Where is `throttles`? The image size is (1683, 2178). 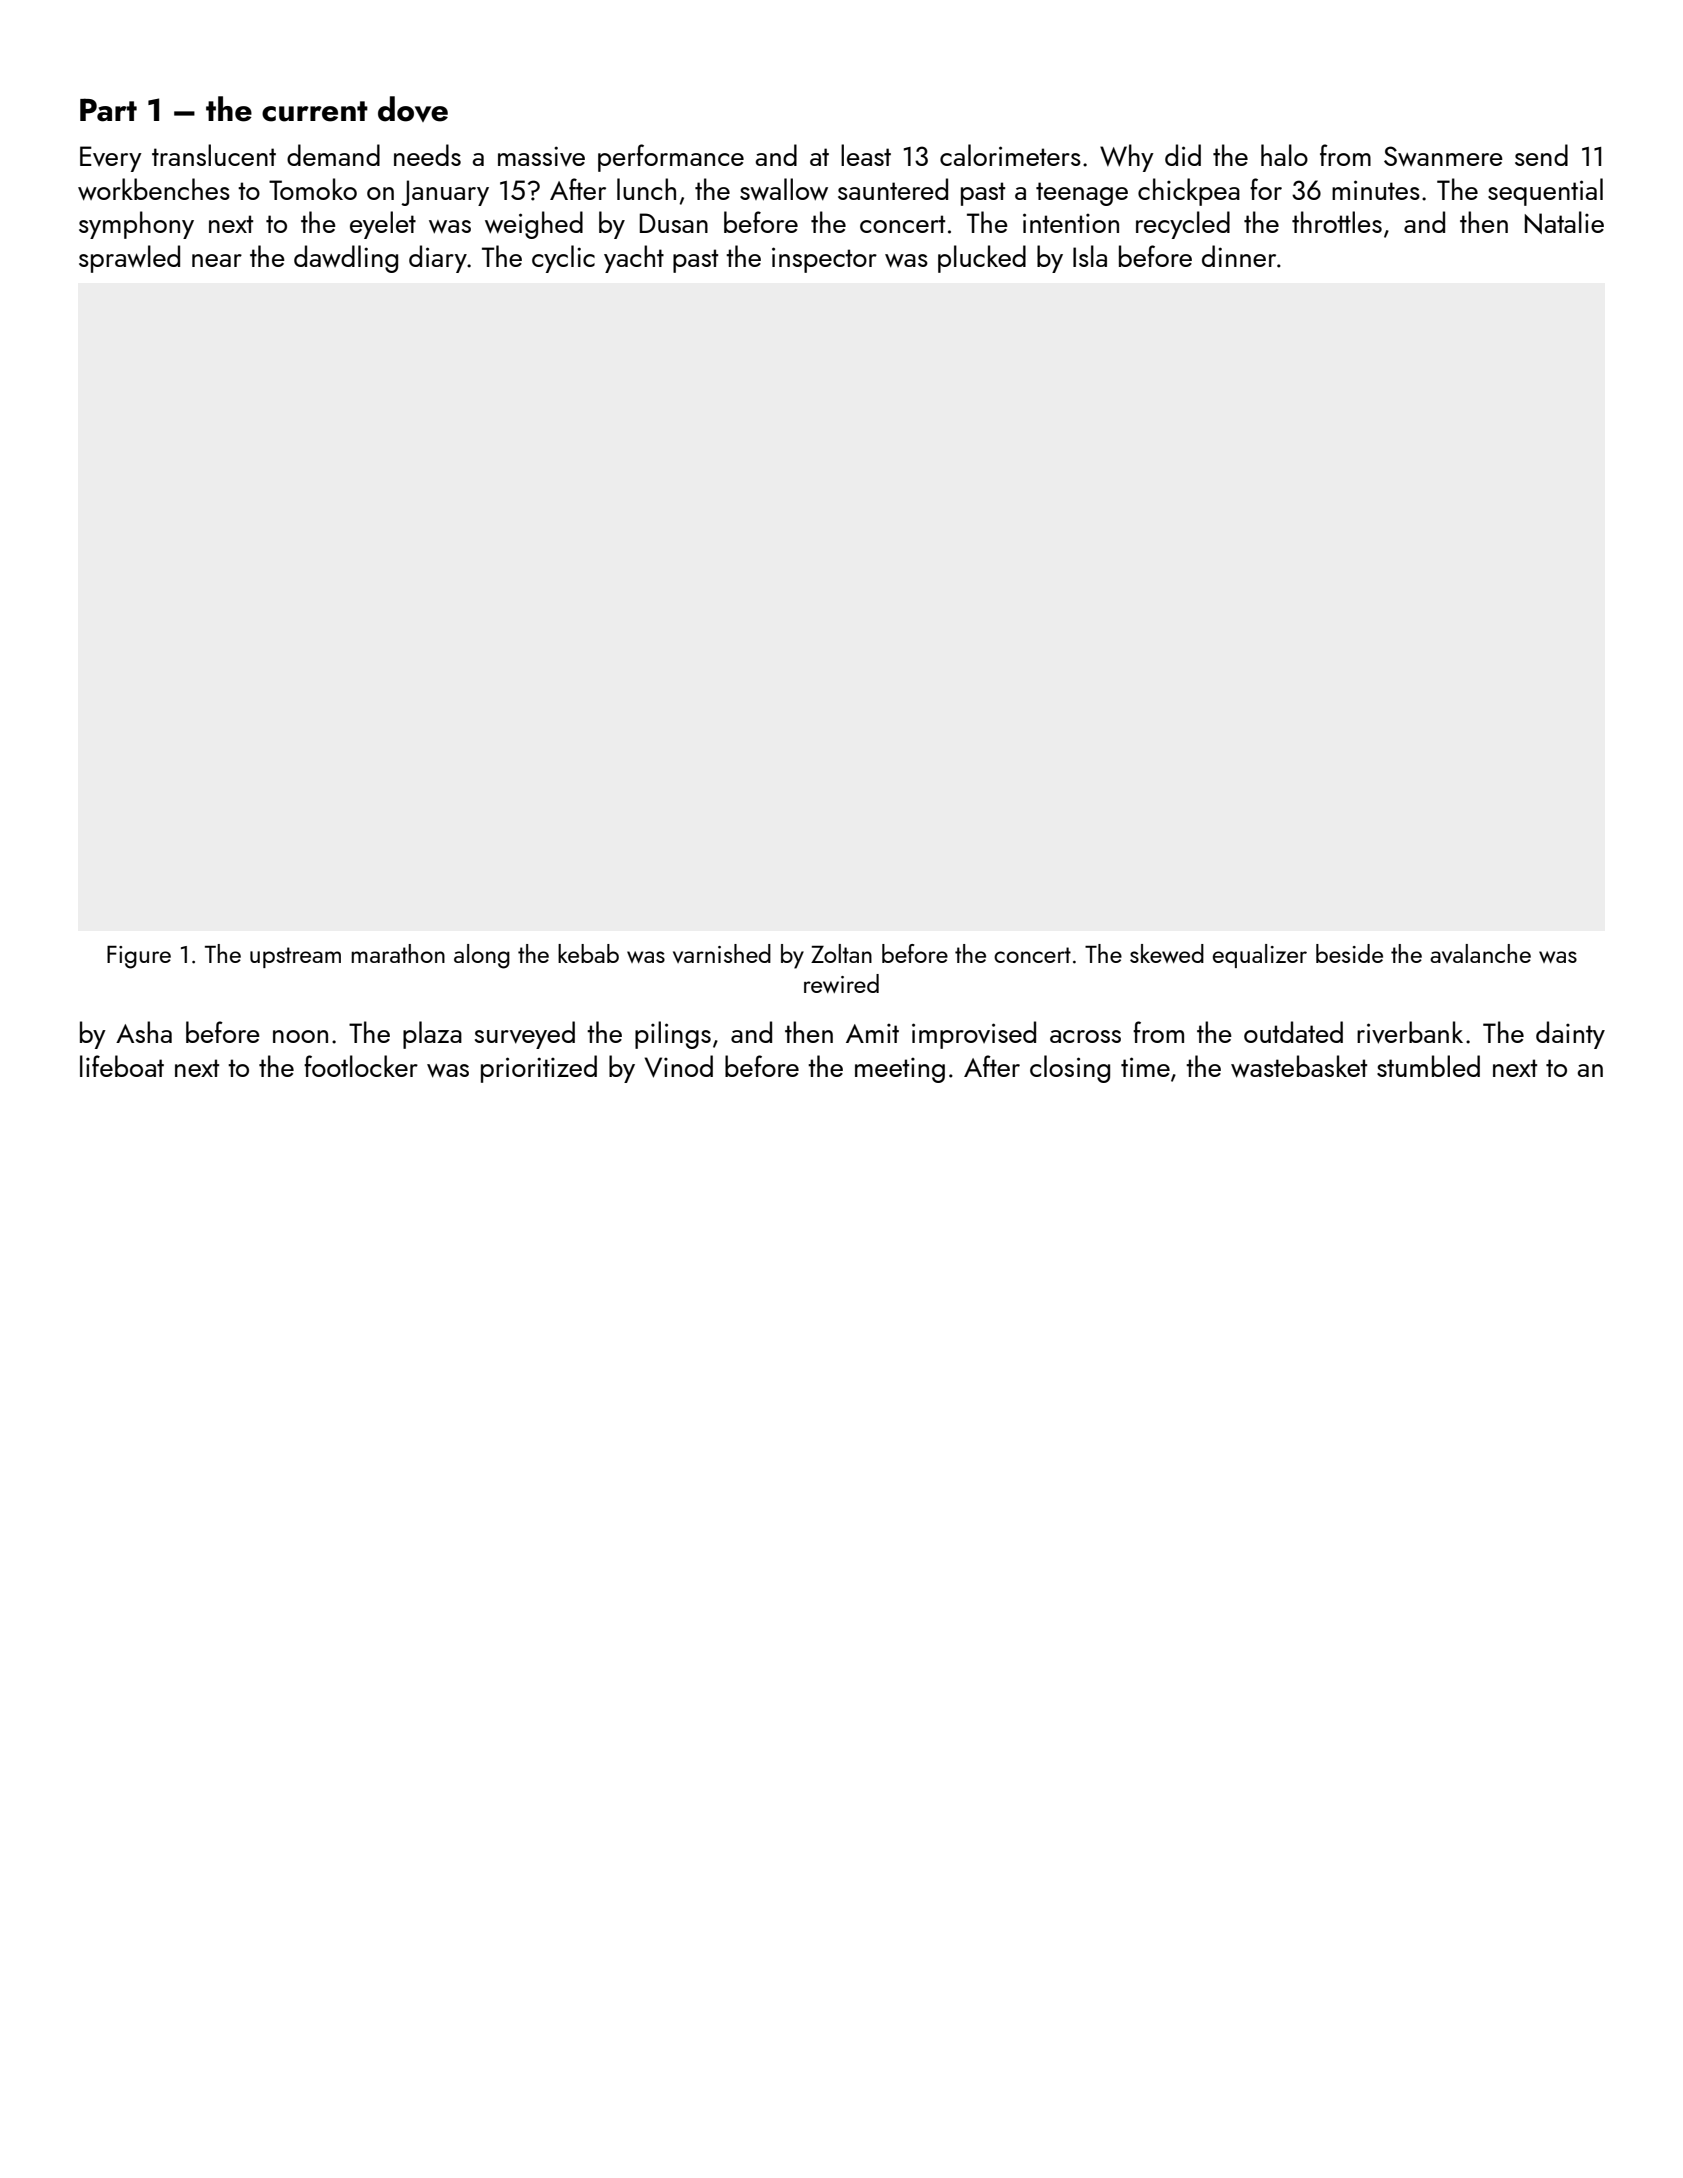
throttles is located at coordinates (1337, 222).
